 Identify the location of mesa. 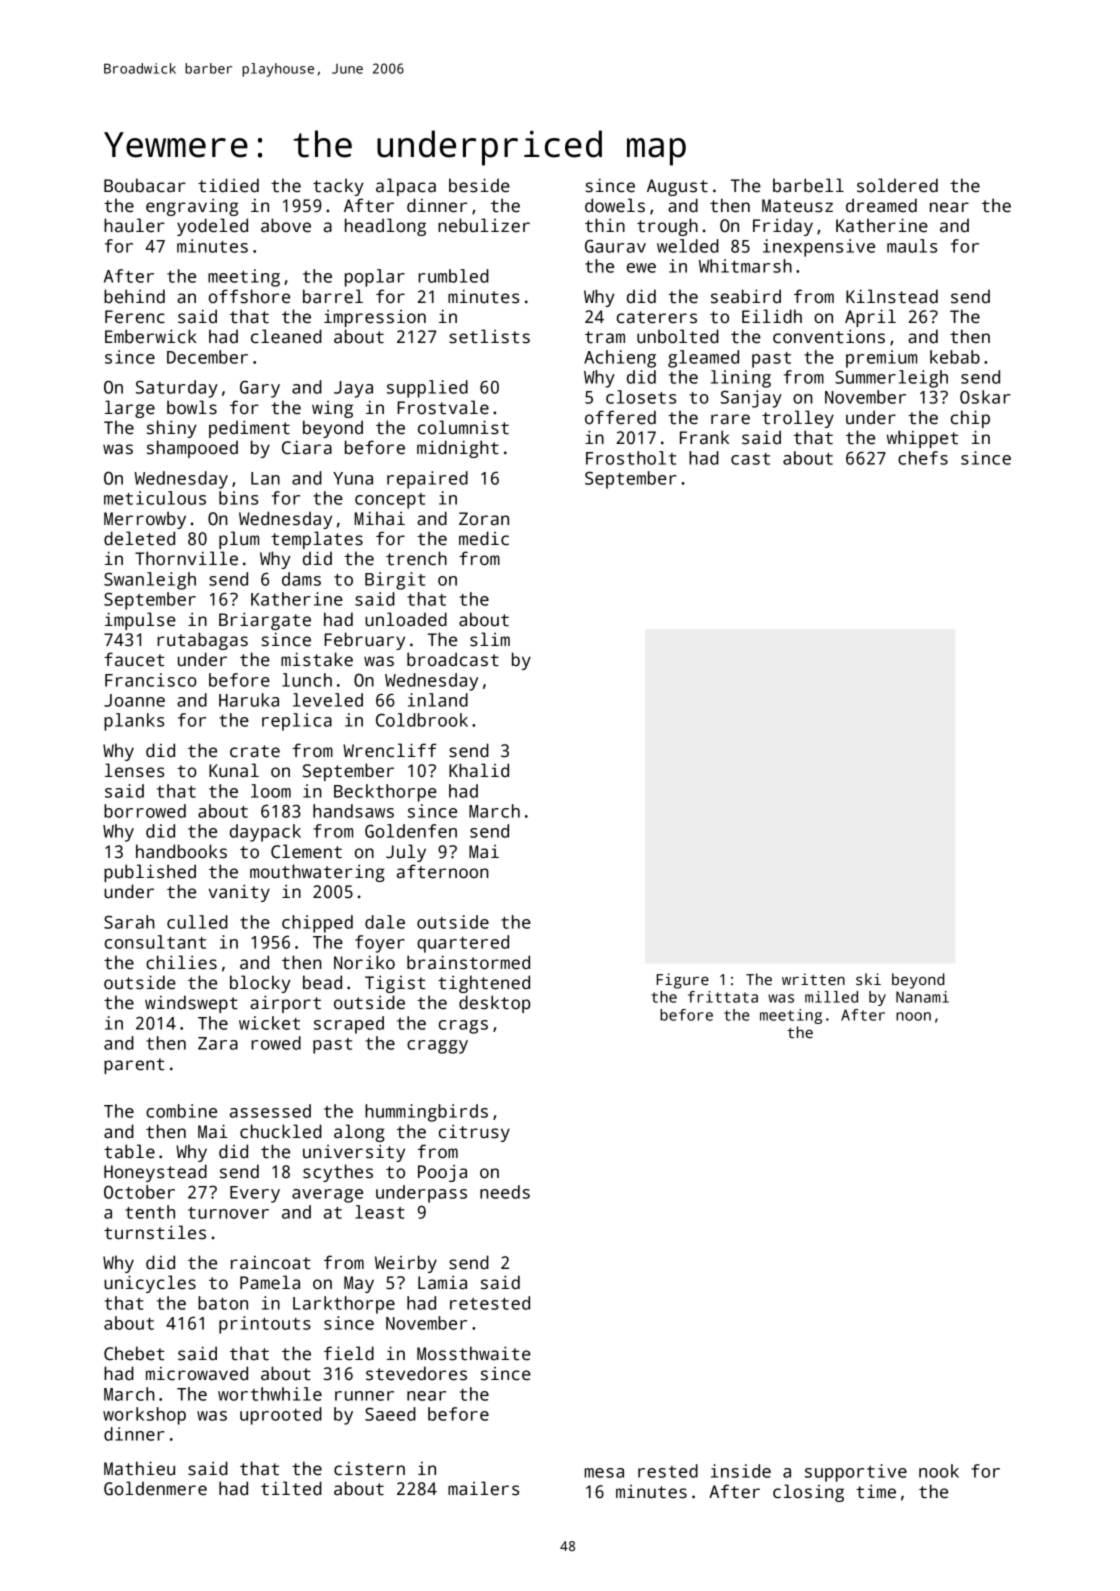
(604, 1473).
